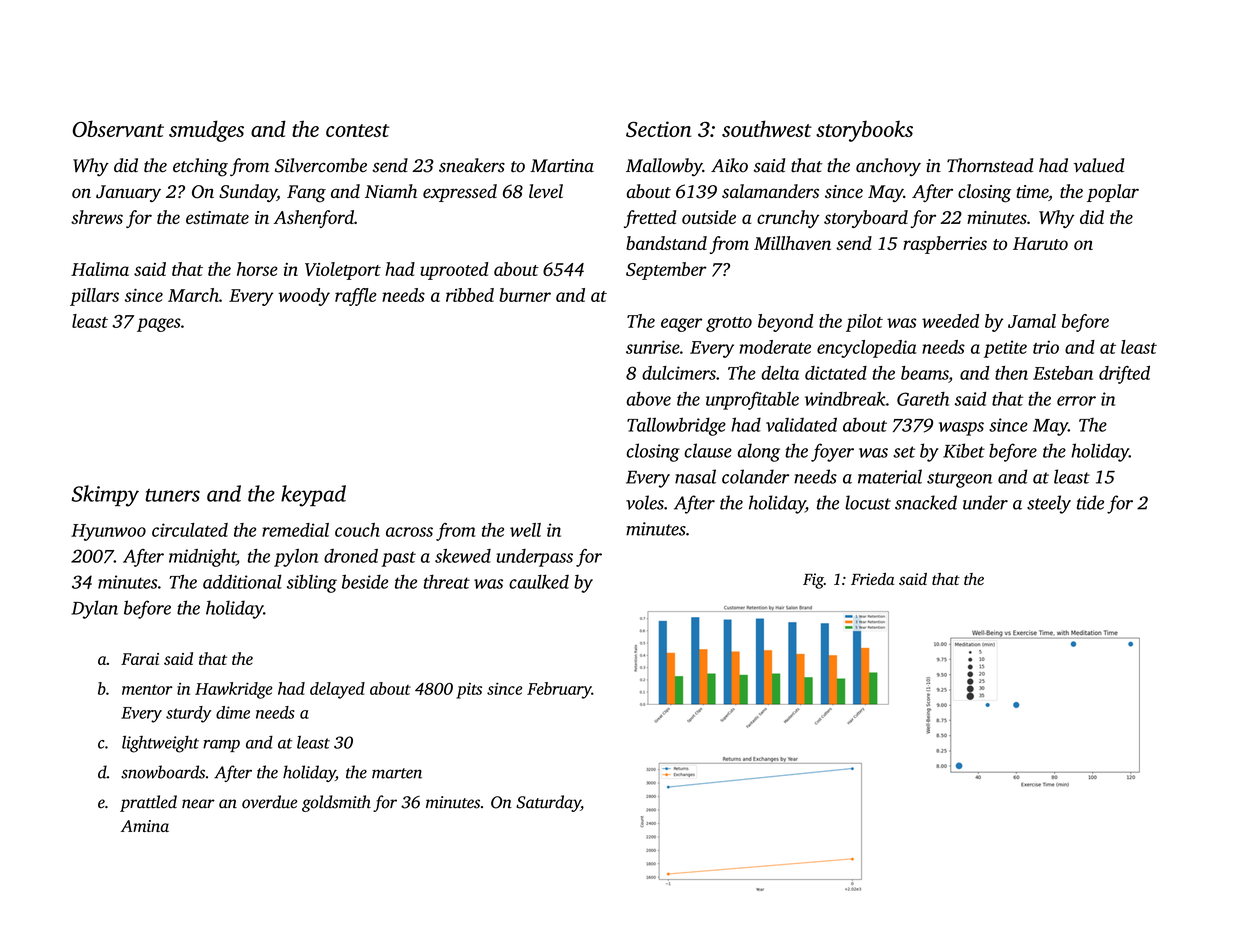 This screenshot has height=952, width=1233. What do you see at coordinates (358, 130) in the screenshot?
I see `contest` at bounding box center [358, 130].
